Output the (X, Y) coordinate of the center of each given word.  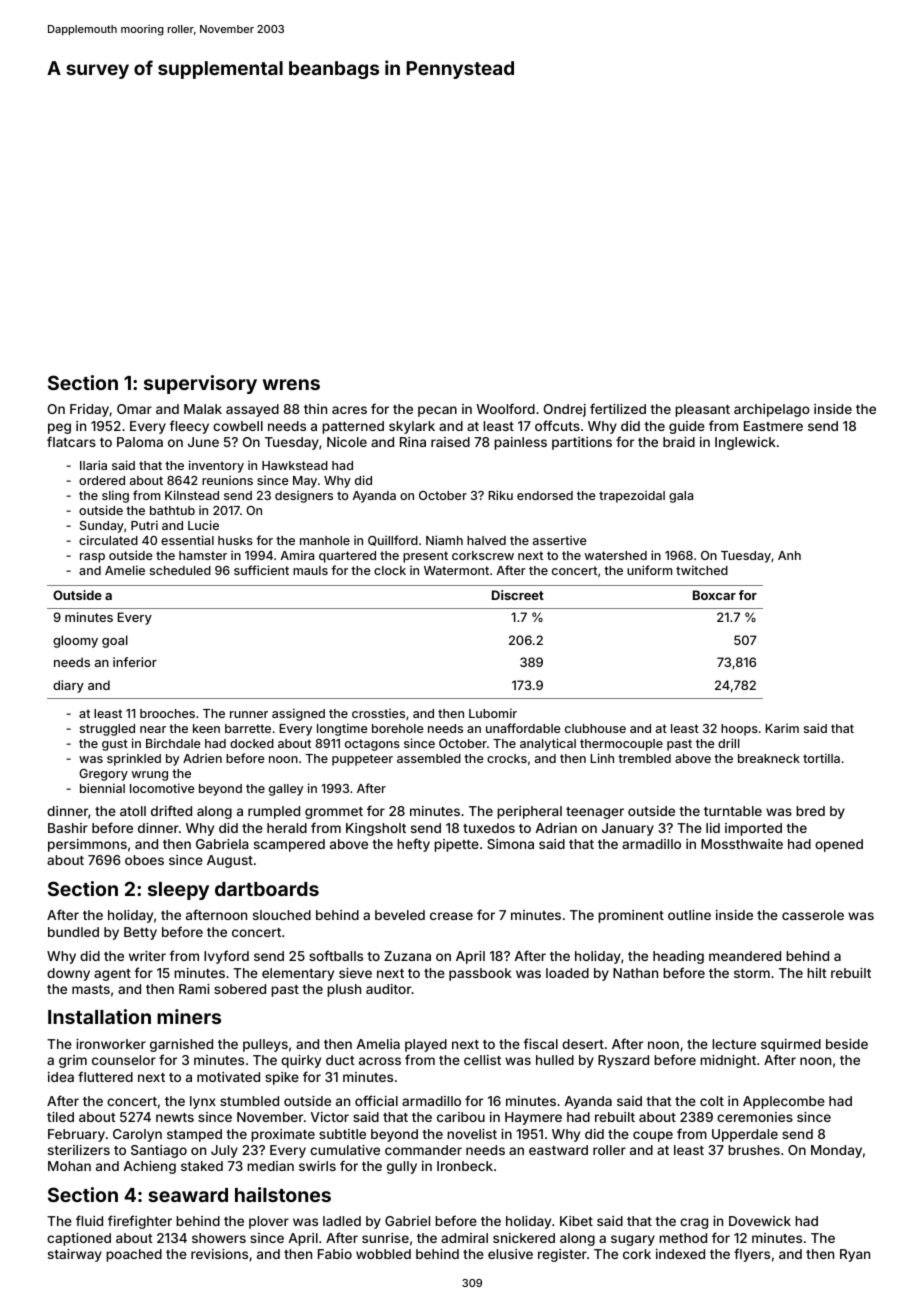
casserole (813, 915)
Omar (134, 409)
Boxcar (714, 595)
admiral (464, 1238)
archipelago (772, 410)
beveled (400, 915)
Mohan (69, 1166)
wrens (291, 384)
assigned (298, 714)
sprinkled (134, 759)
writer (147, 956)
